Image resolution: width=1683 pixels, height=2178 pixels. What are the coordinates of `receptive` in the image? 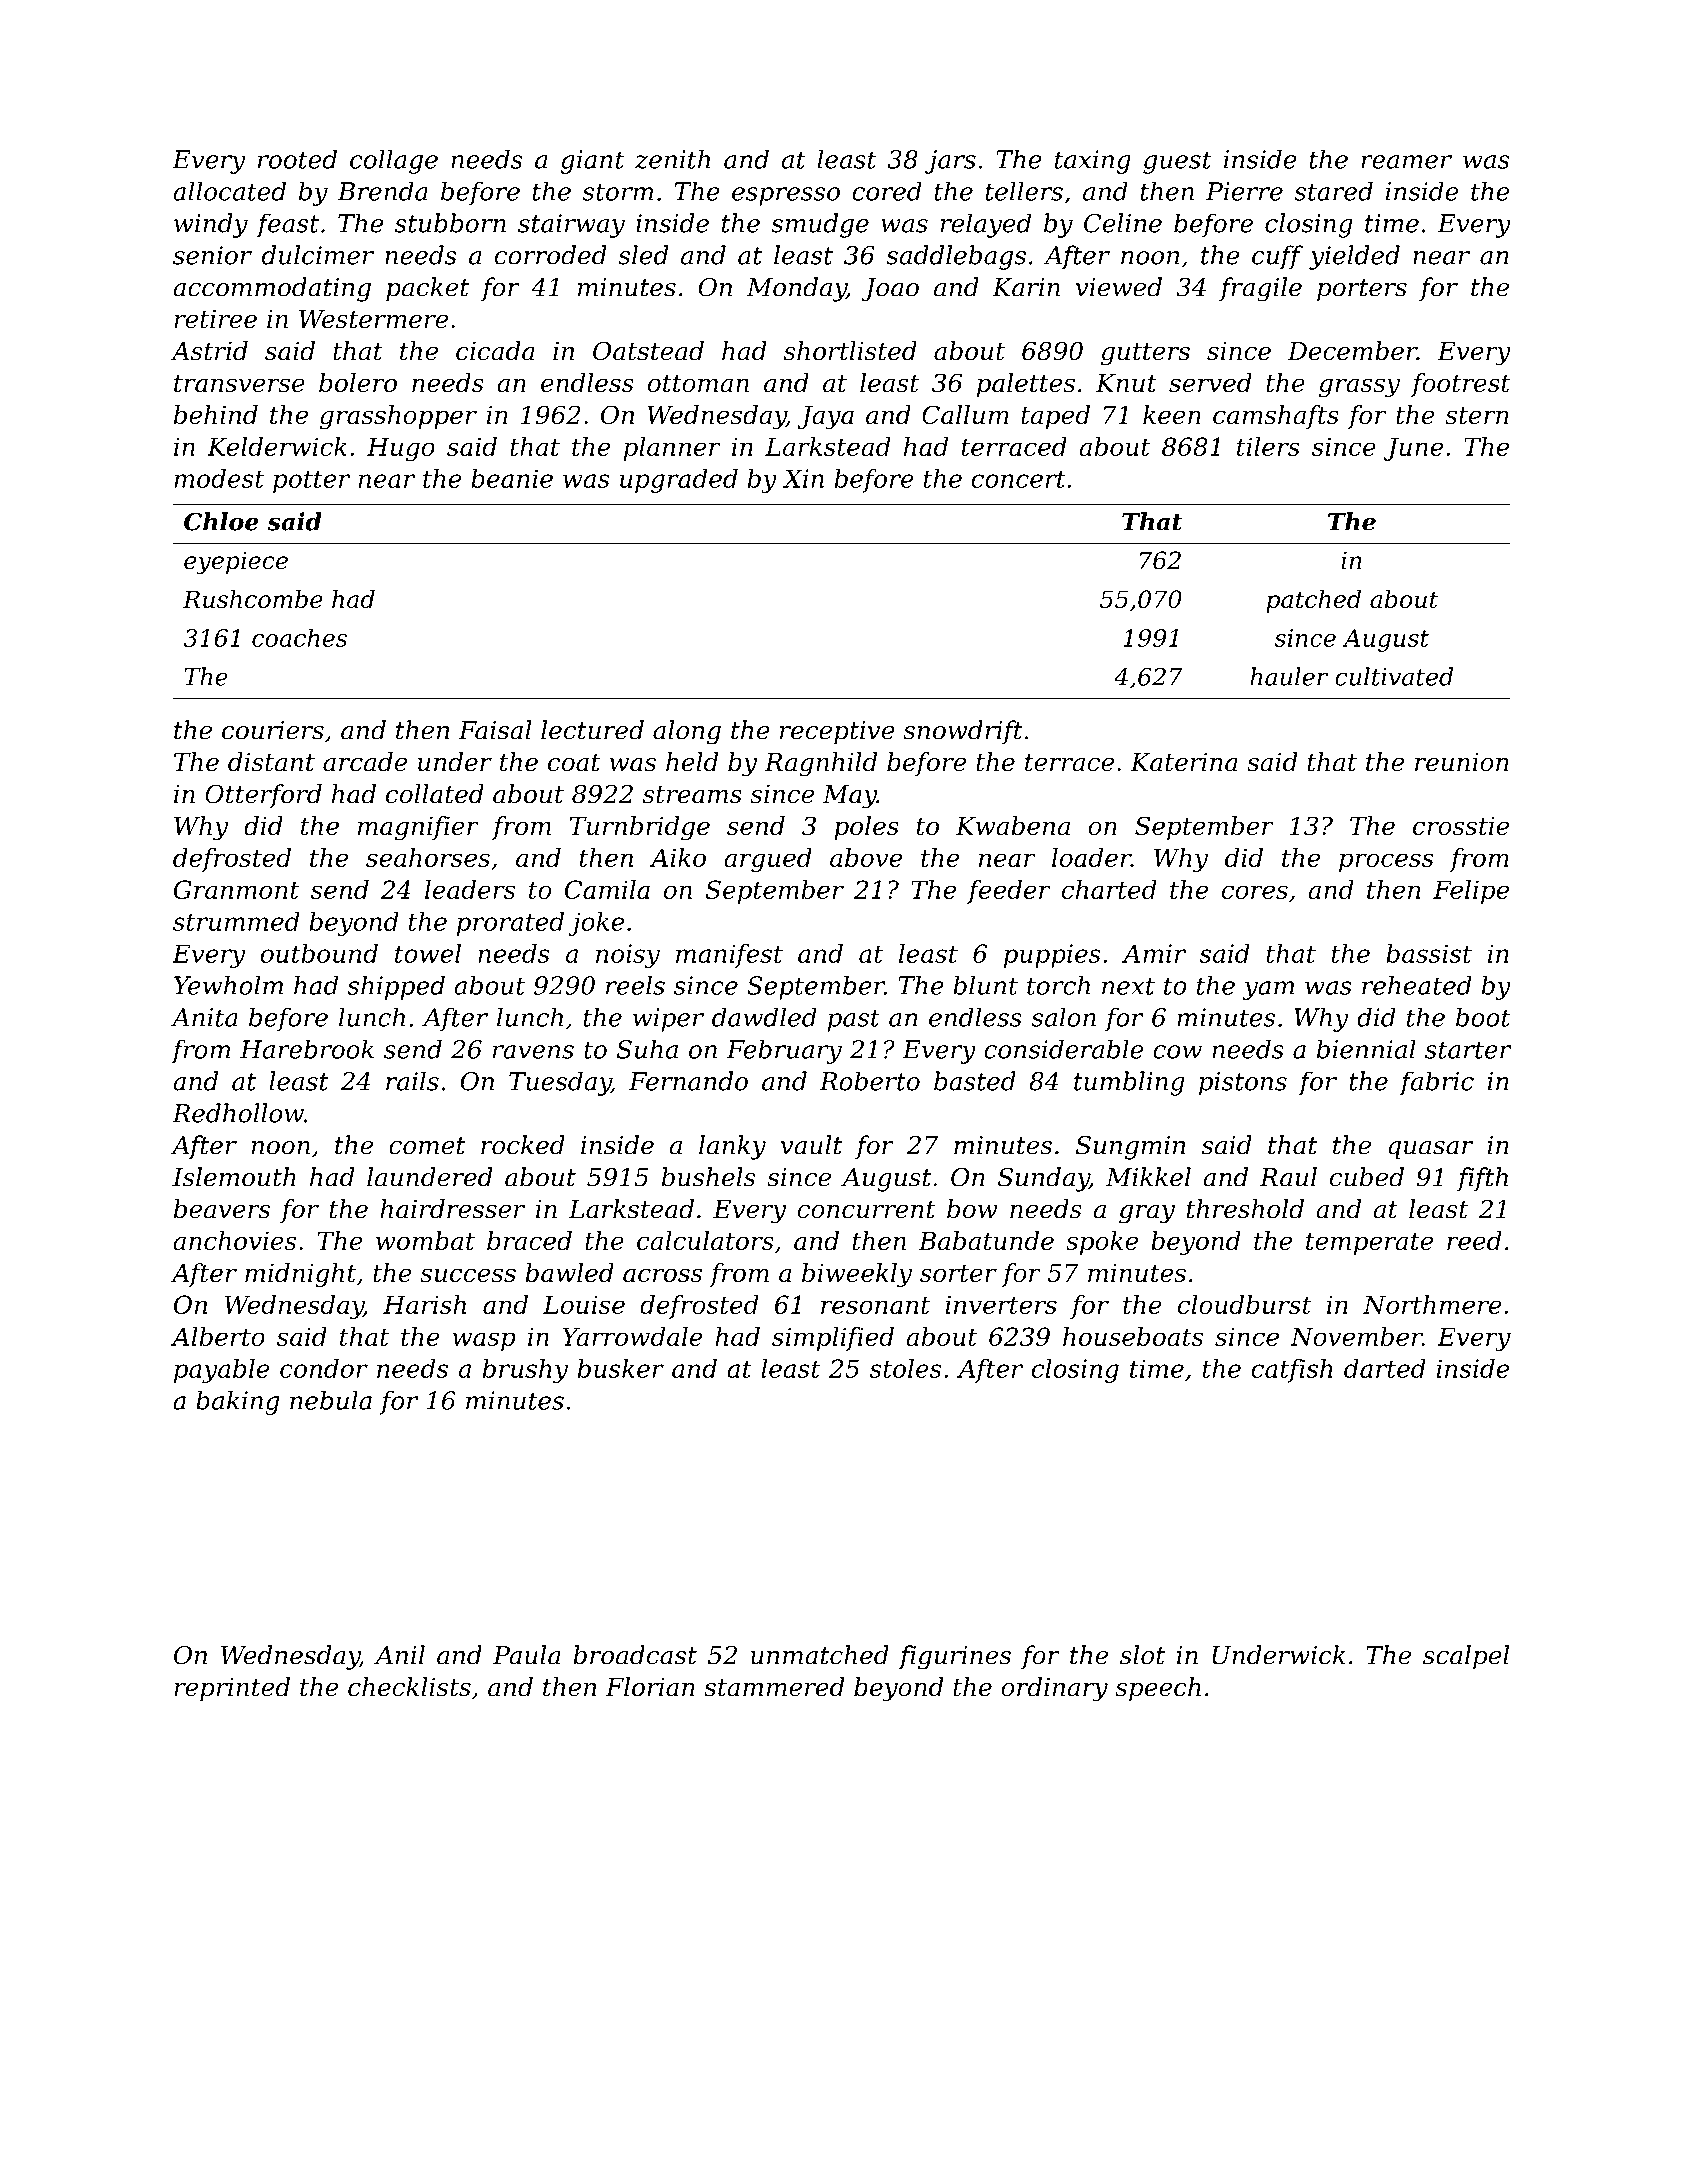 It's located at (837, 733).
